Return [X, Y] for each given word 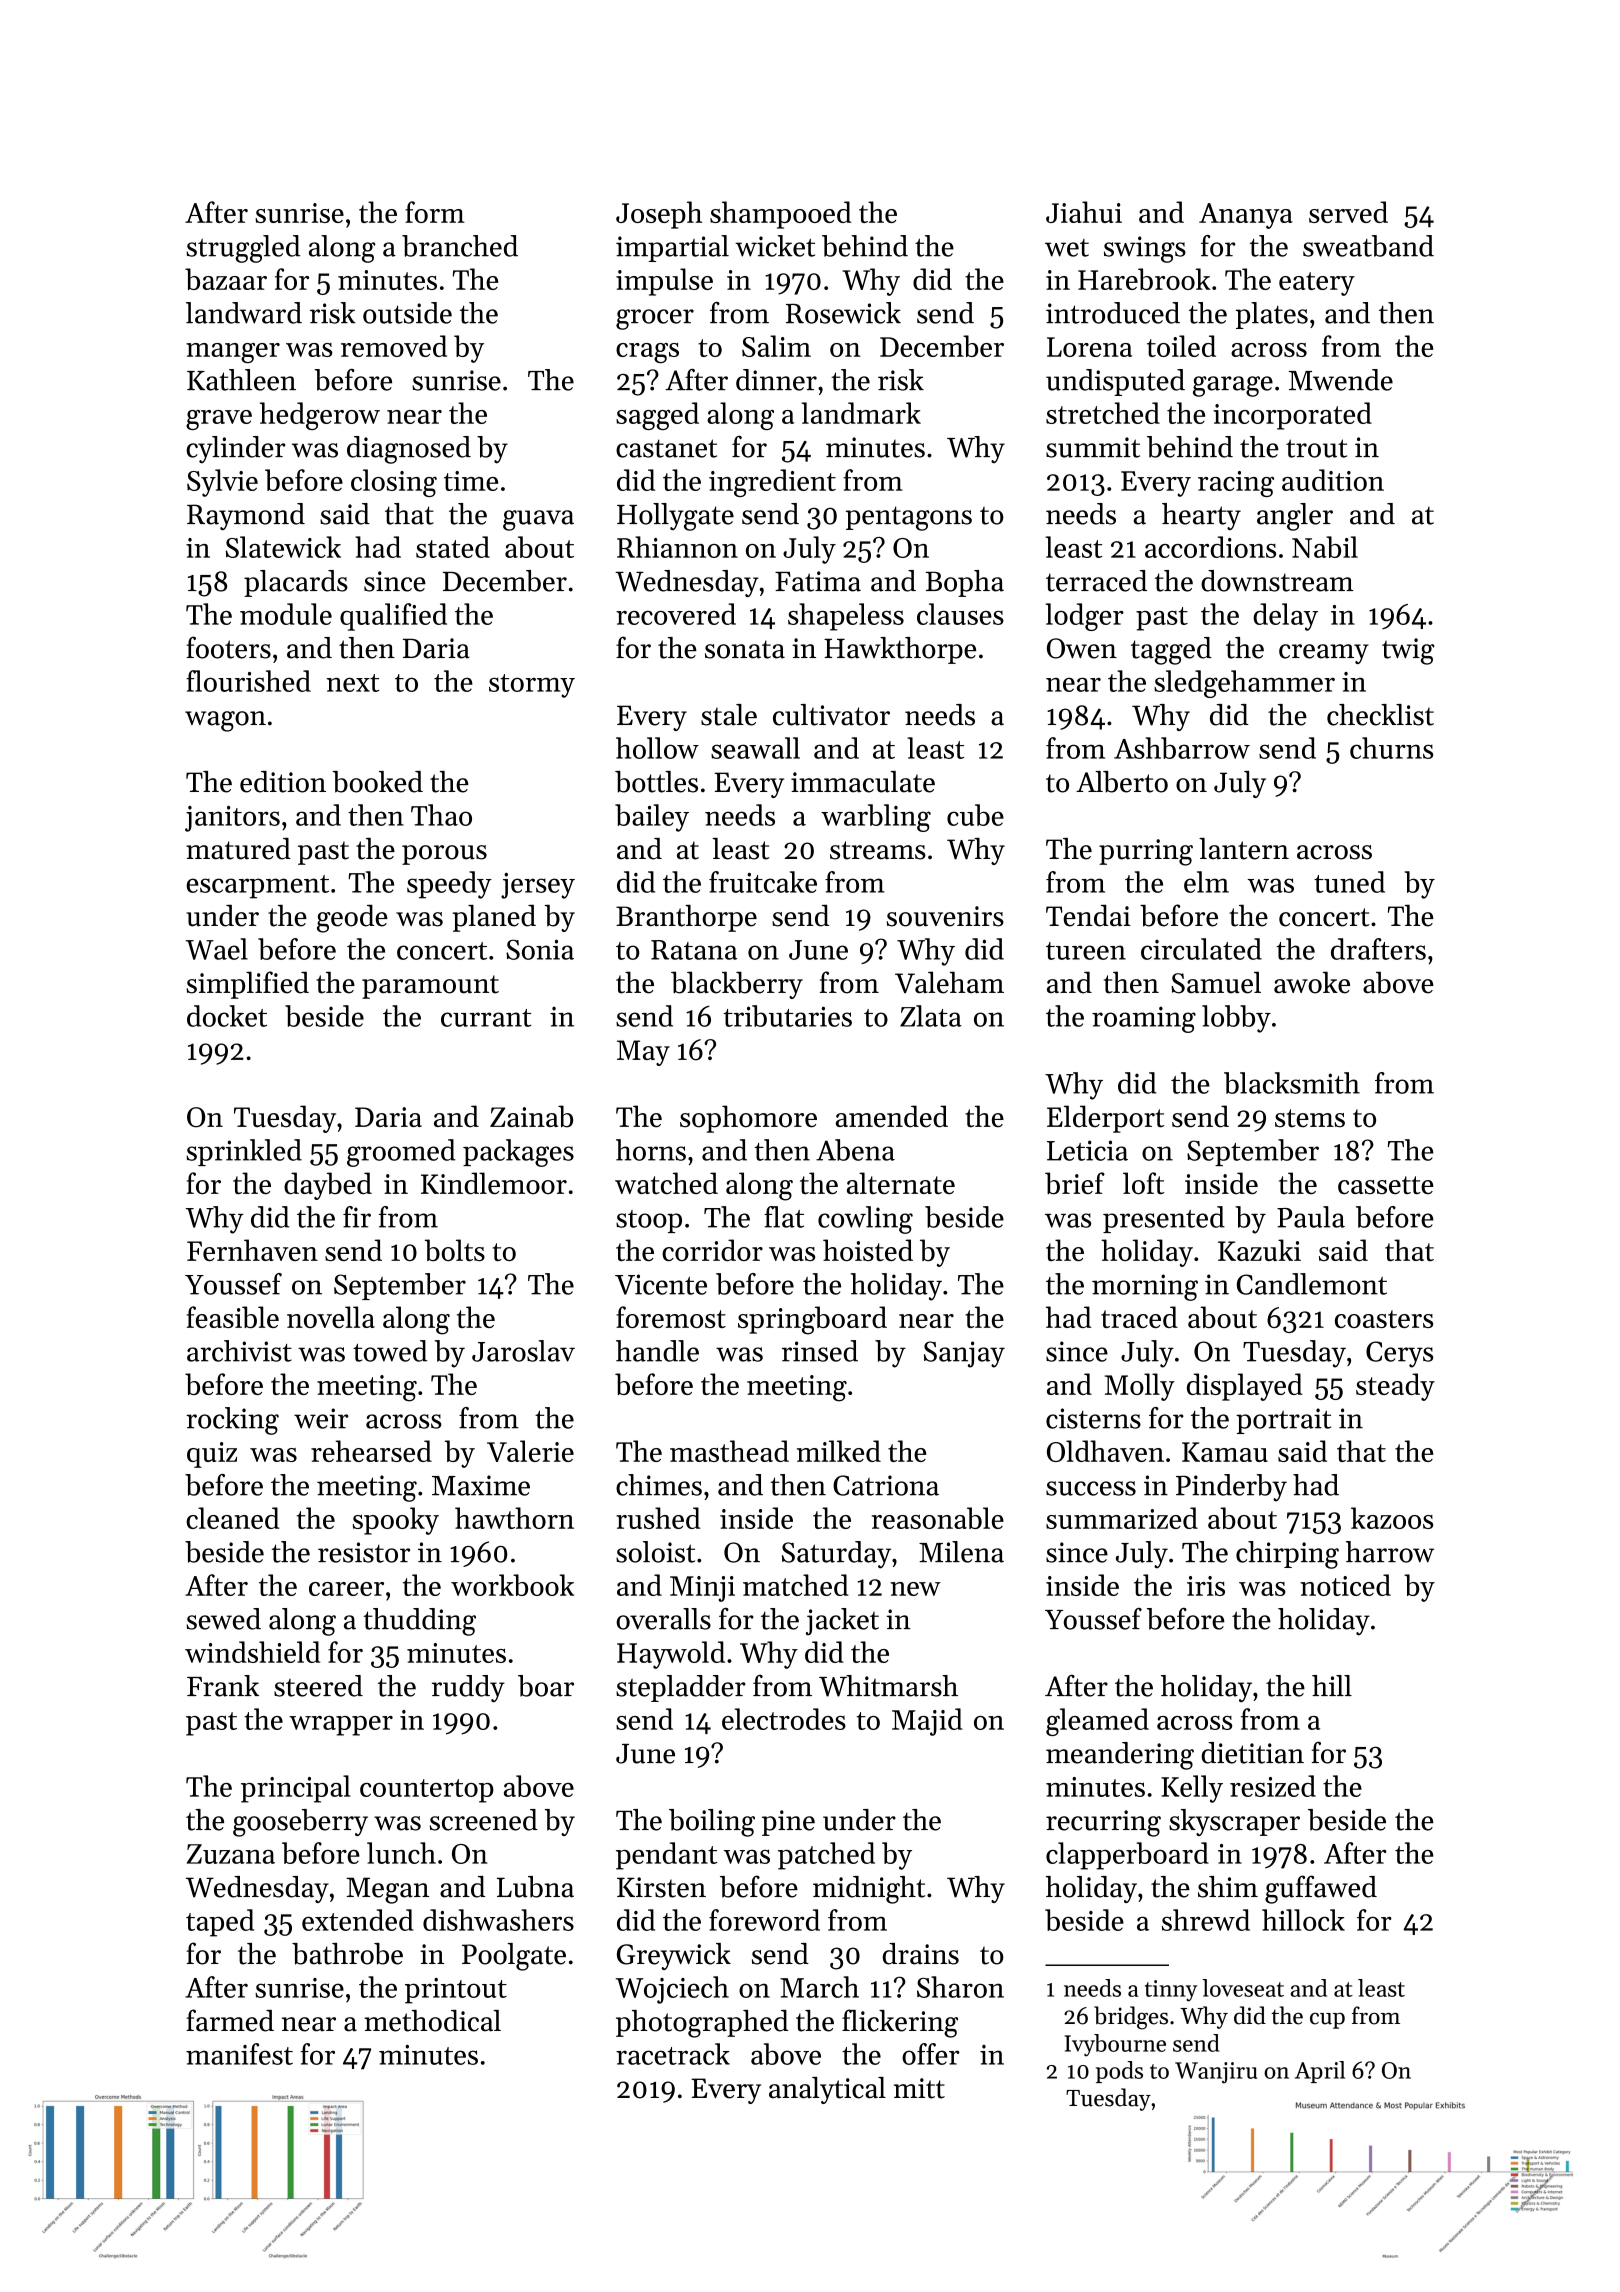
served [1348, 212]
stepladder [681, 1688]
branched [460, 246]
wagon [225, 721]
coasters [1384, 1319]
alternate [901, 1183]
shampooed [781, 215]
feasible [233, 1317]
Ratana [694, 950]
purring [1146, 852]
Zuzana [231, 1854]
